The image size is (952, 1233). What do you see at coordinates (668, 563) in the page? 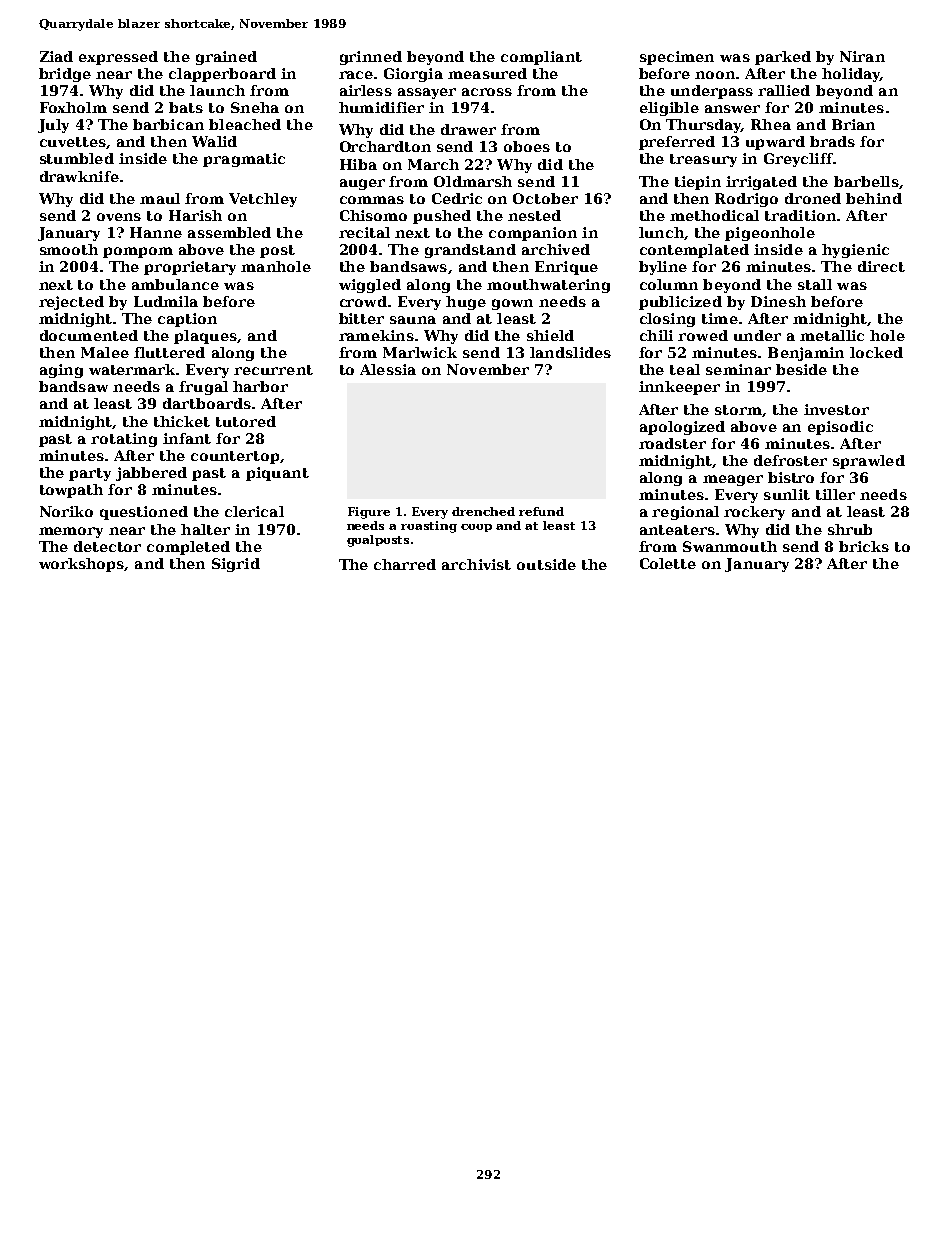
I see `Colette` at bounding box center [668, 563].
